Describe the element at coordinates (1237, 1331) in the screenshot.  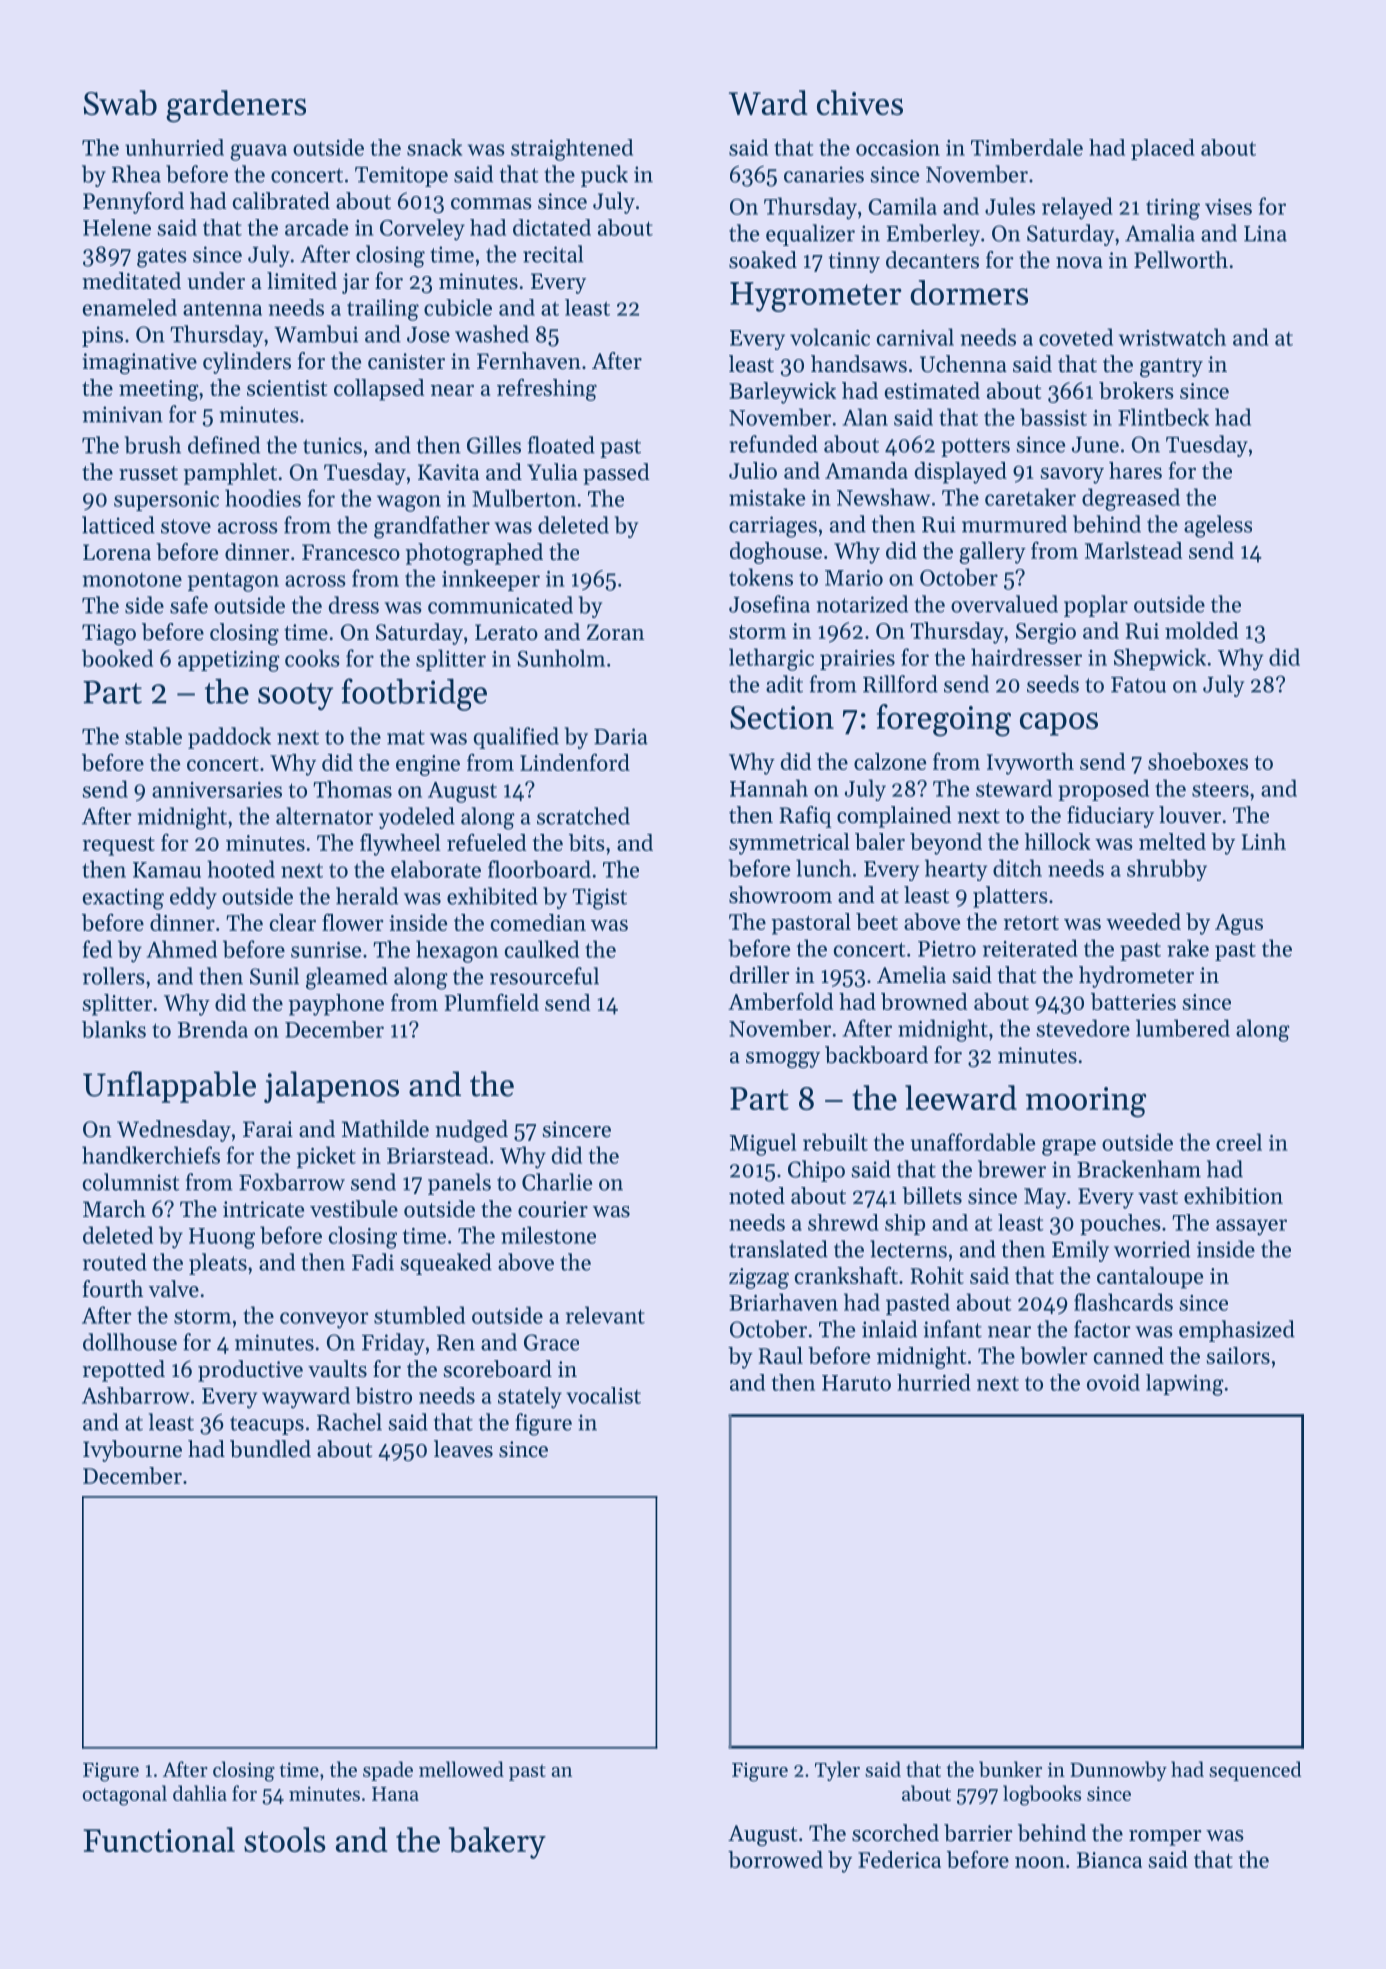
I see `emphasized` at that location.
